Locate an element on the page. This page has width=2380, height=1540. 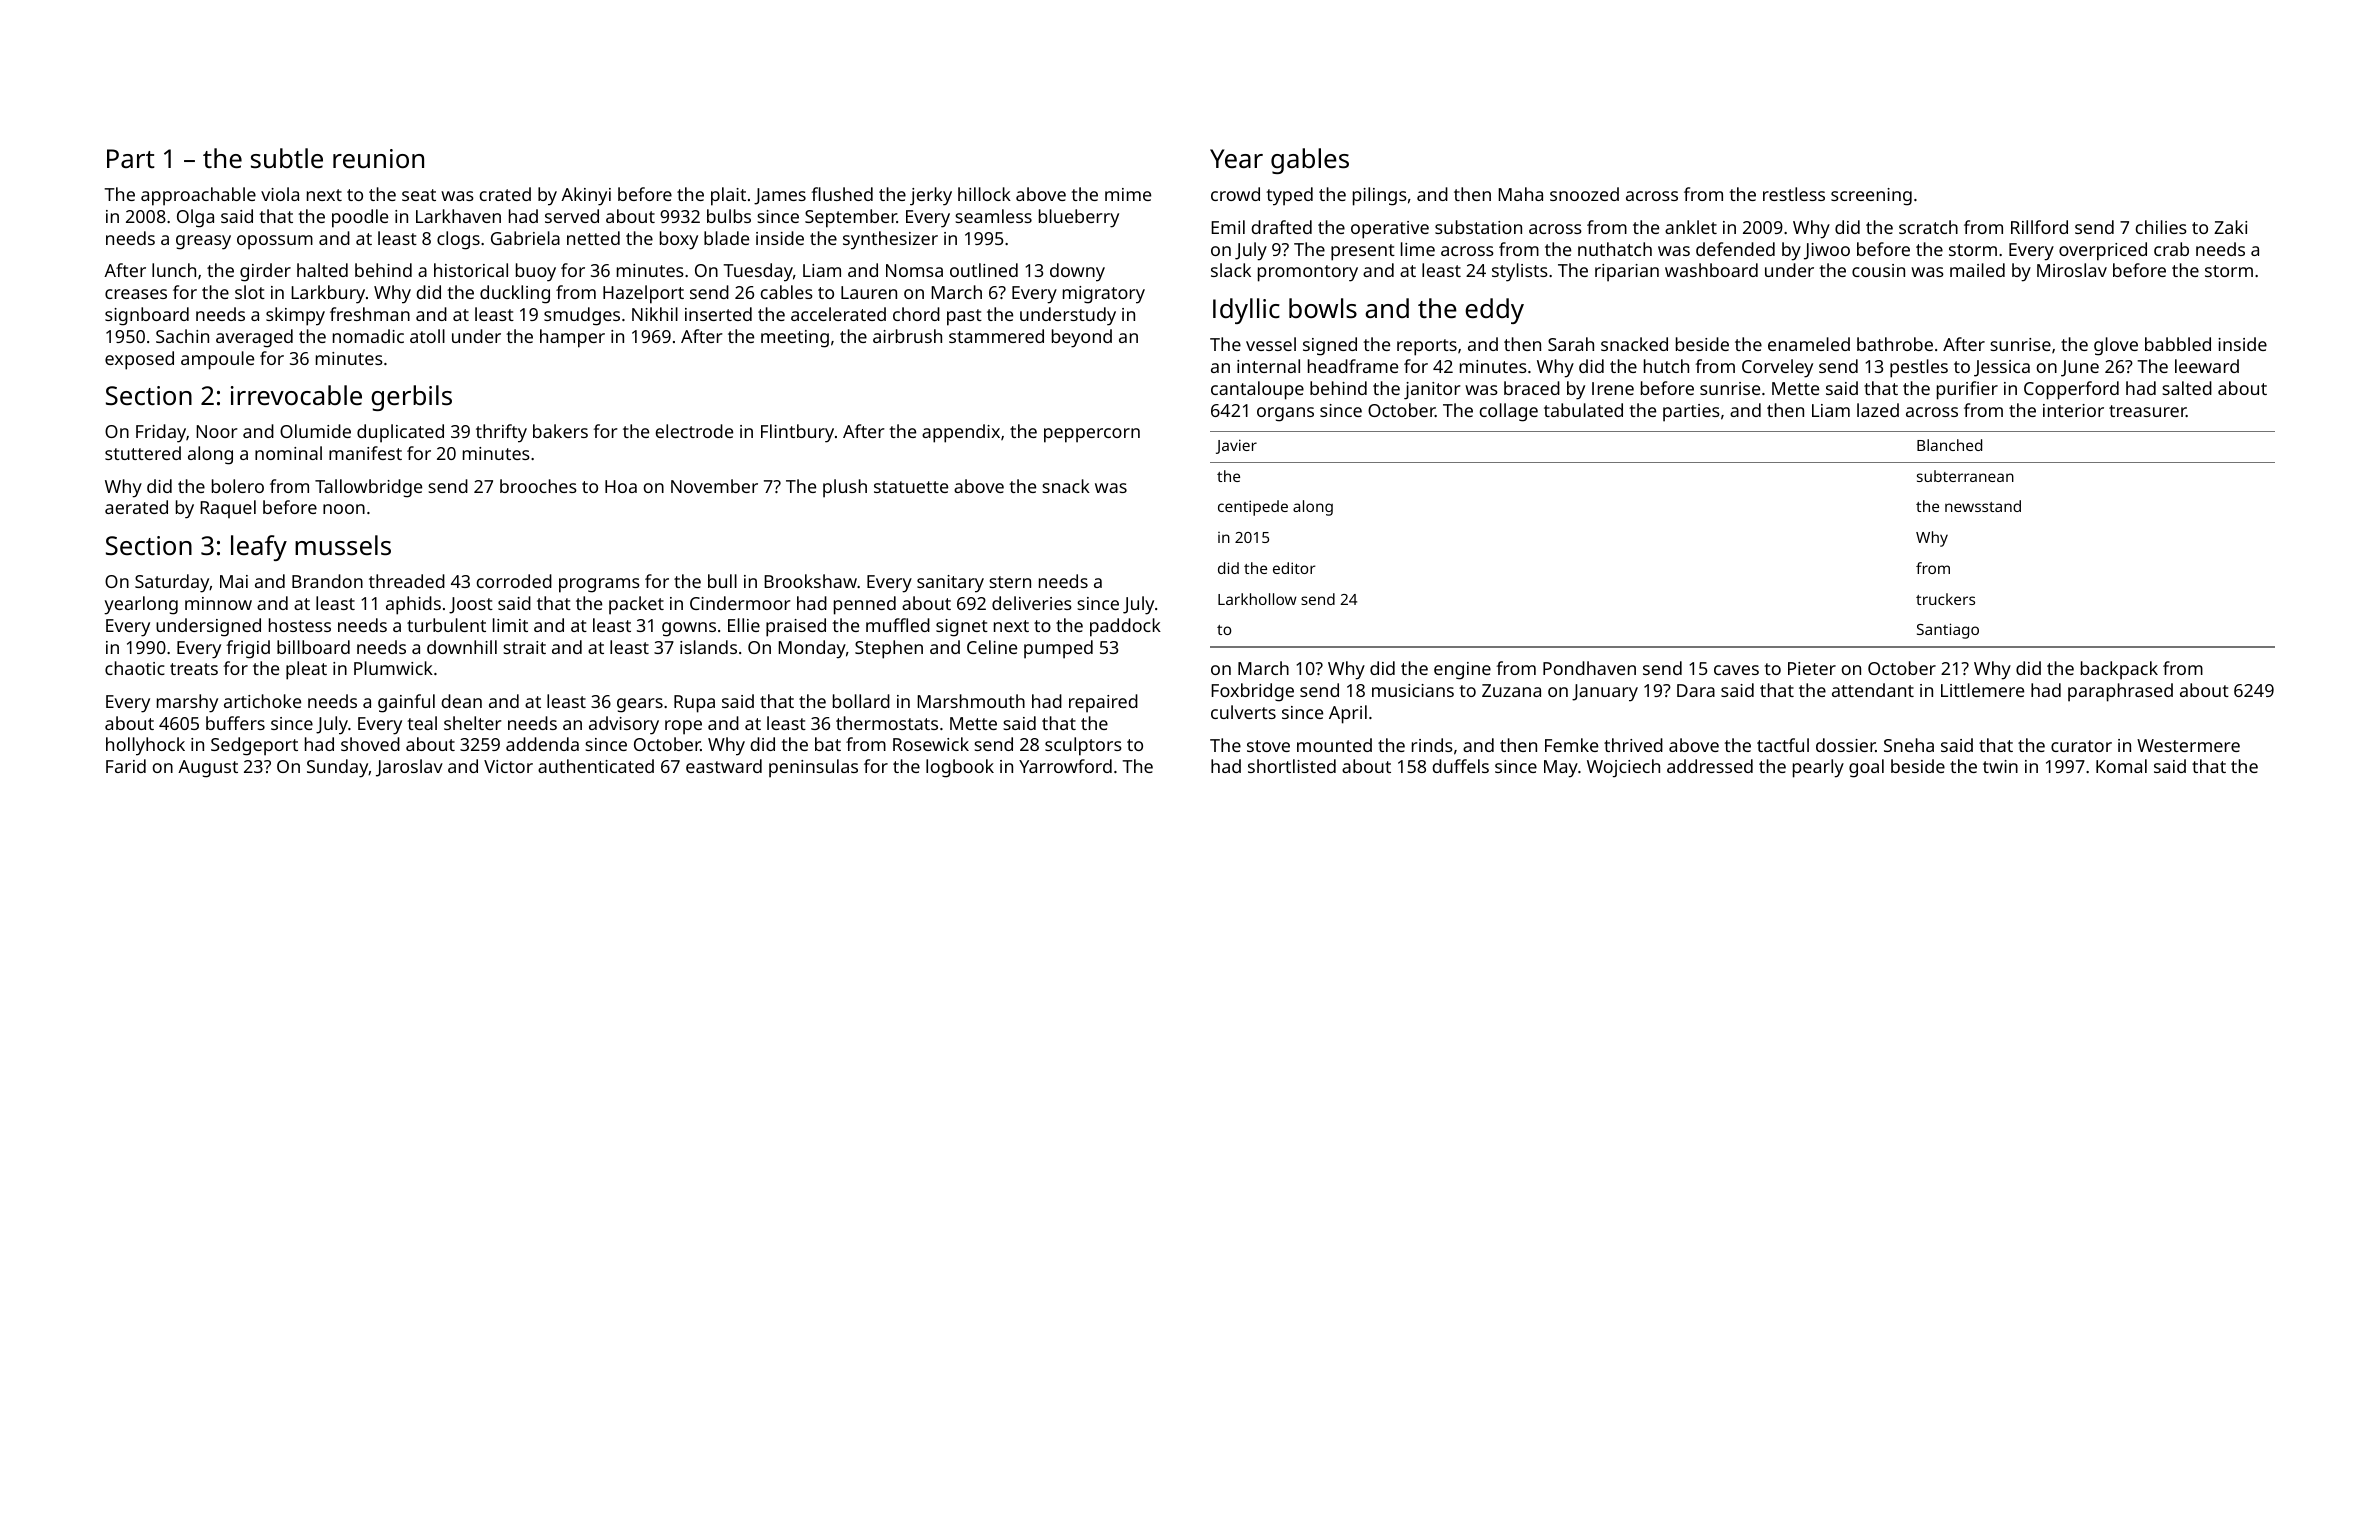
Hoa is located at coordinates (621, 486).
